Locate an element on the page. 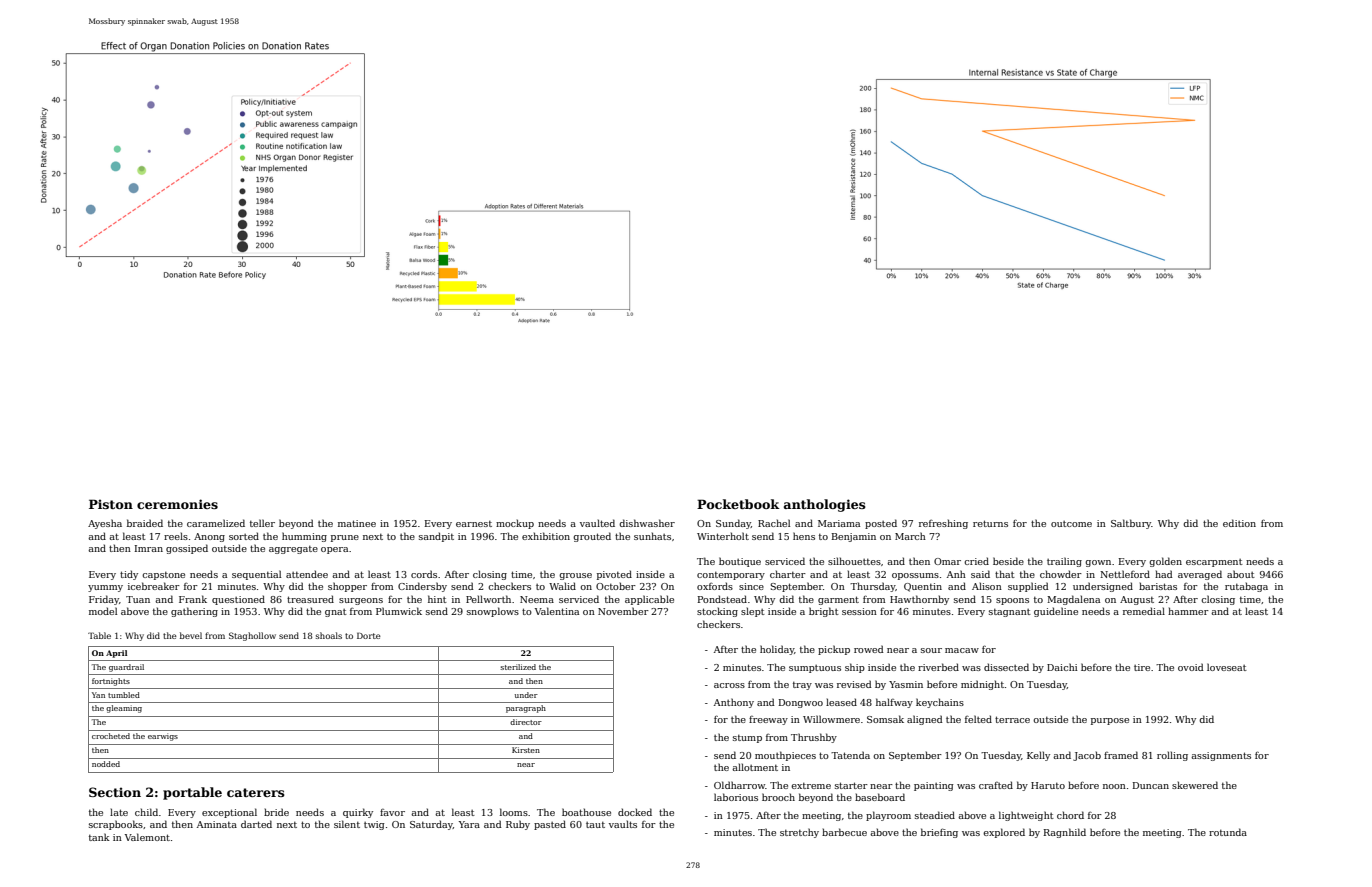 The width and height of the document is (1372, 887). escarpment is located at coordinates (1214, 563).
